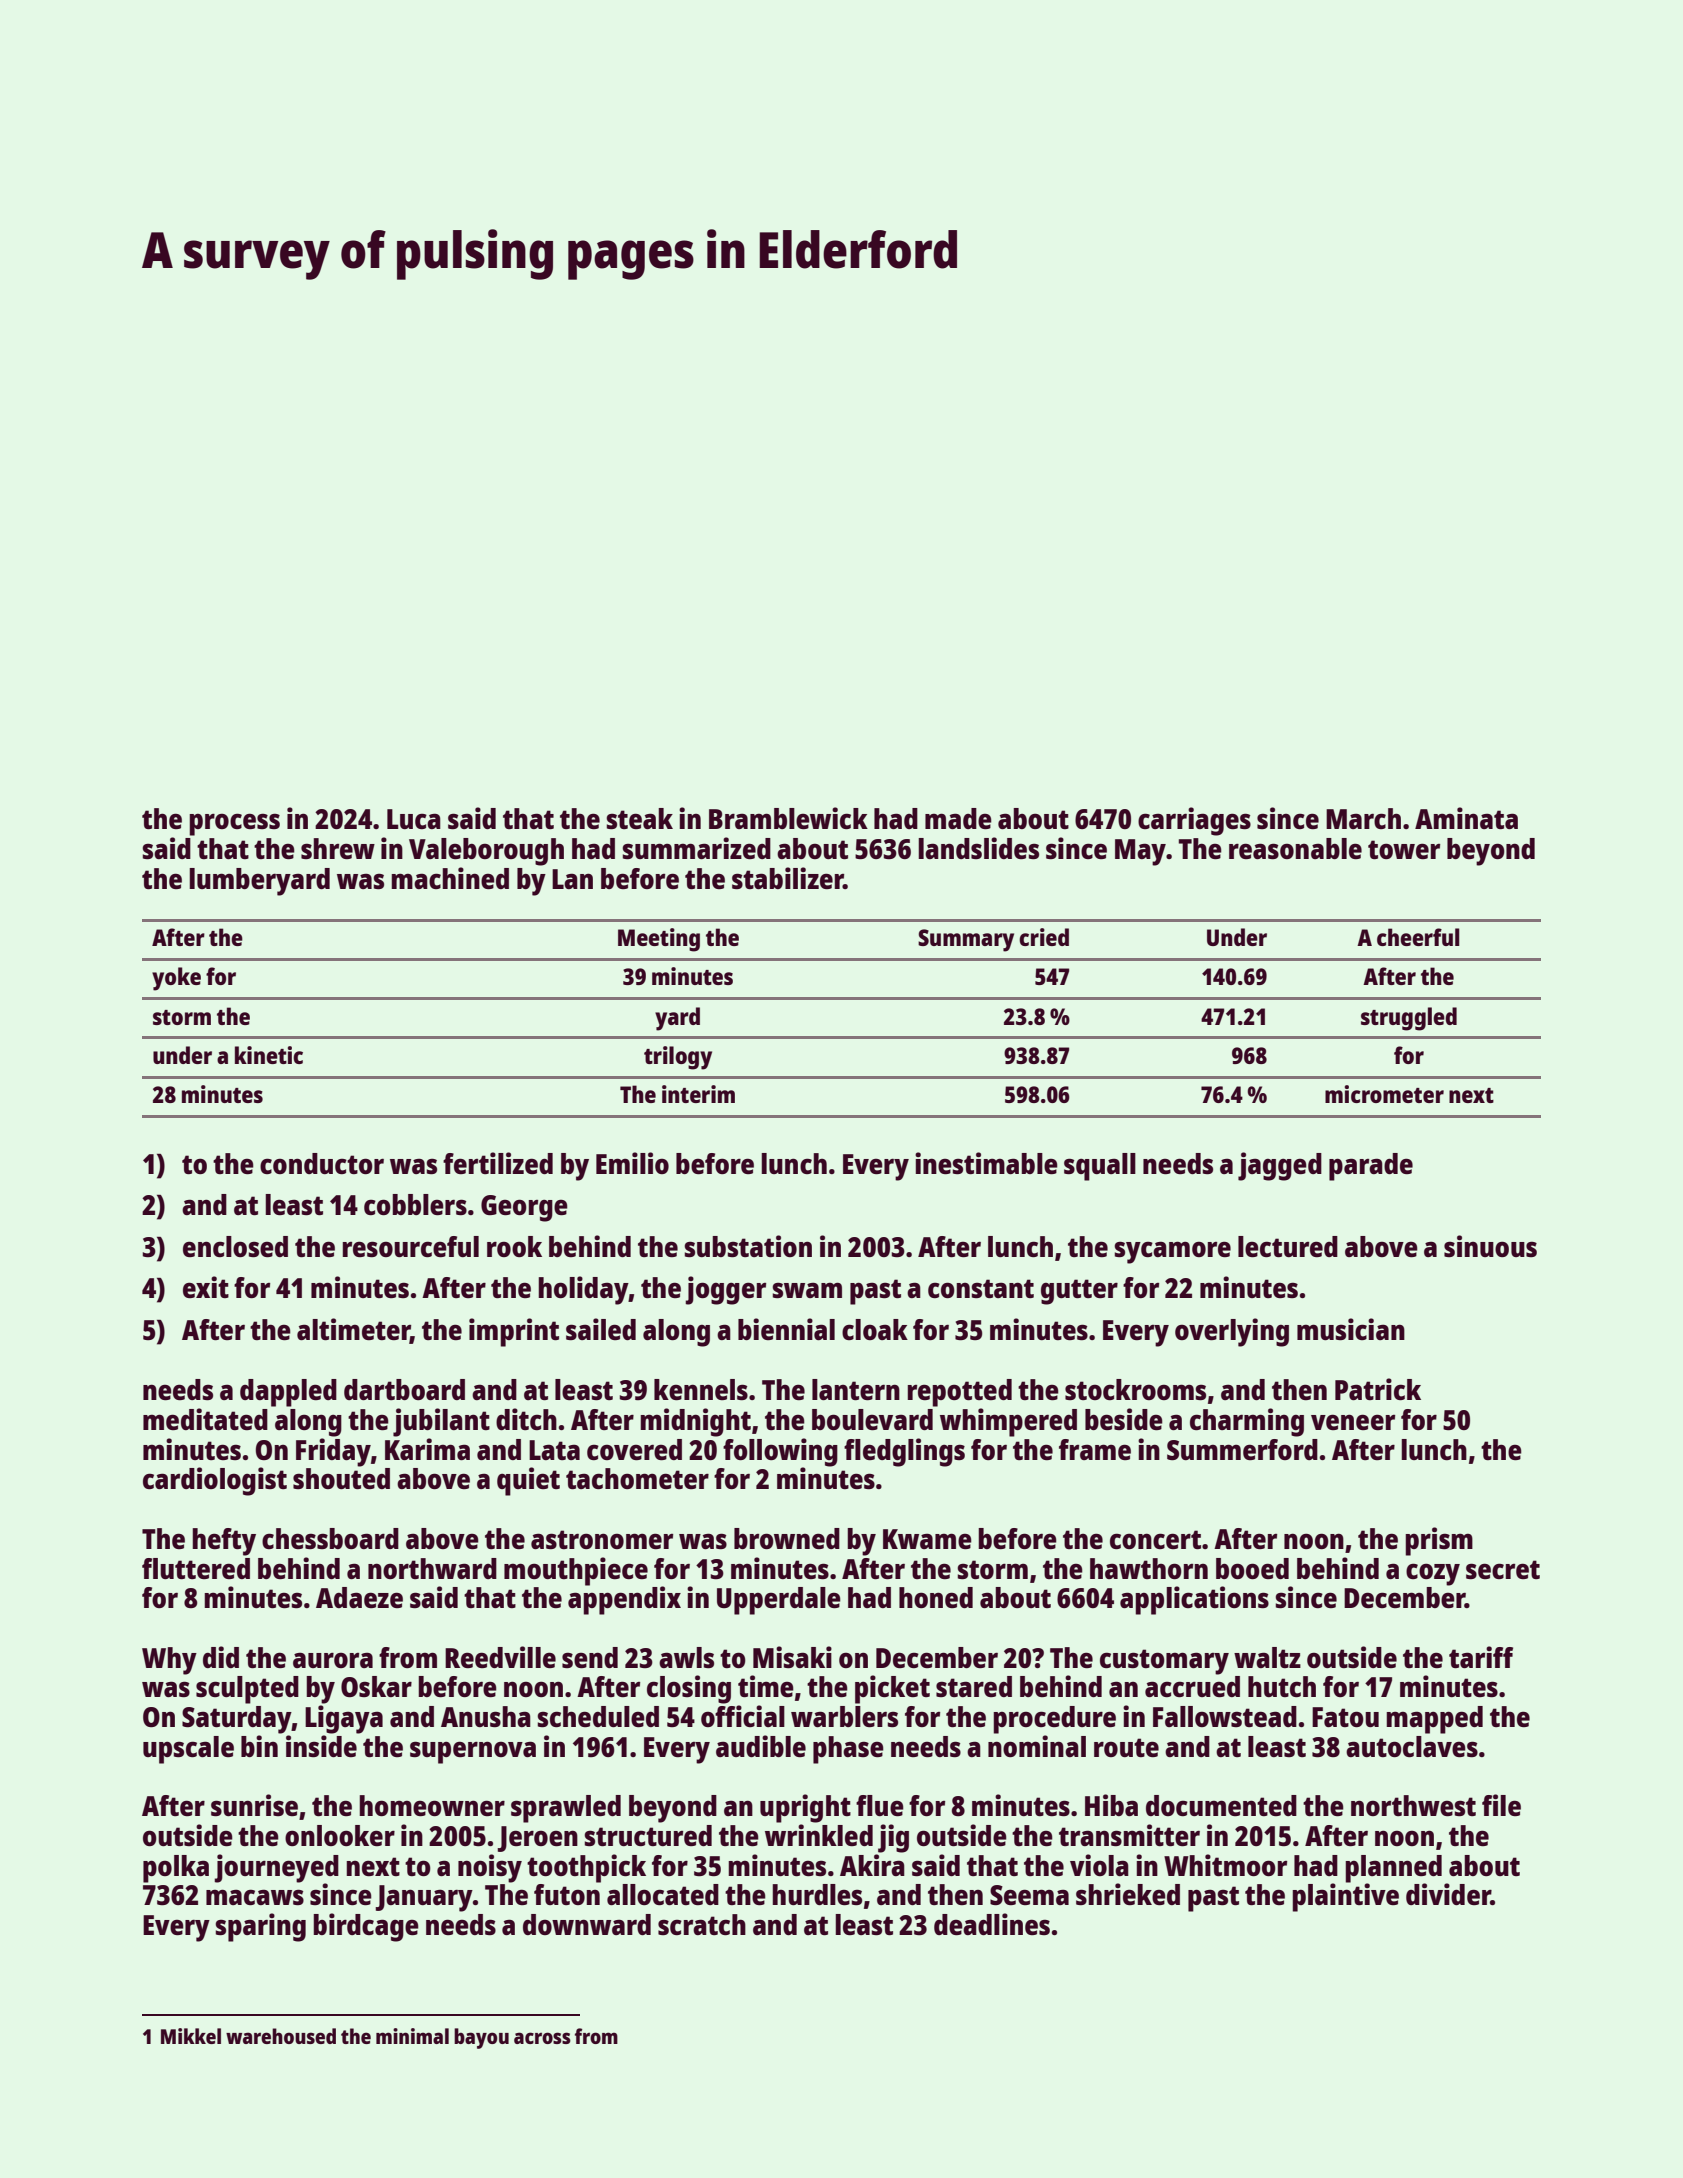 The image size is (1683, 2178). What do you see at coordinates (698, 1094) in the screenshot?
I see `interim` at bounding box center [698, 1094].
